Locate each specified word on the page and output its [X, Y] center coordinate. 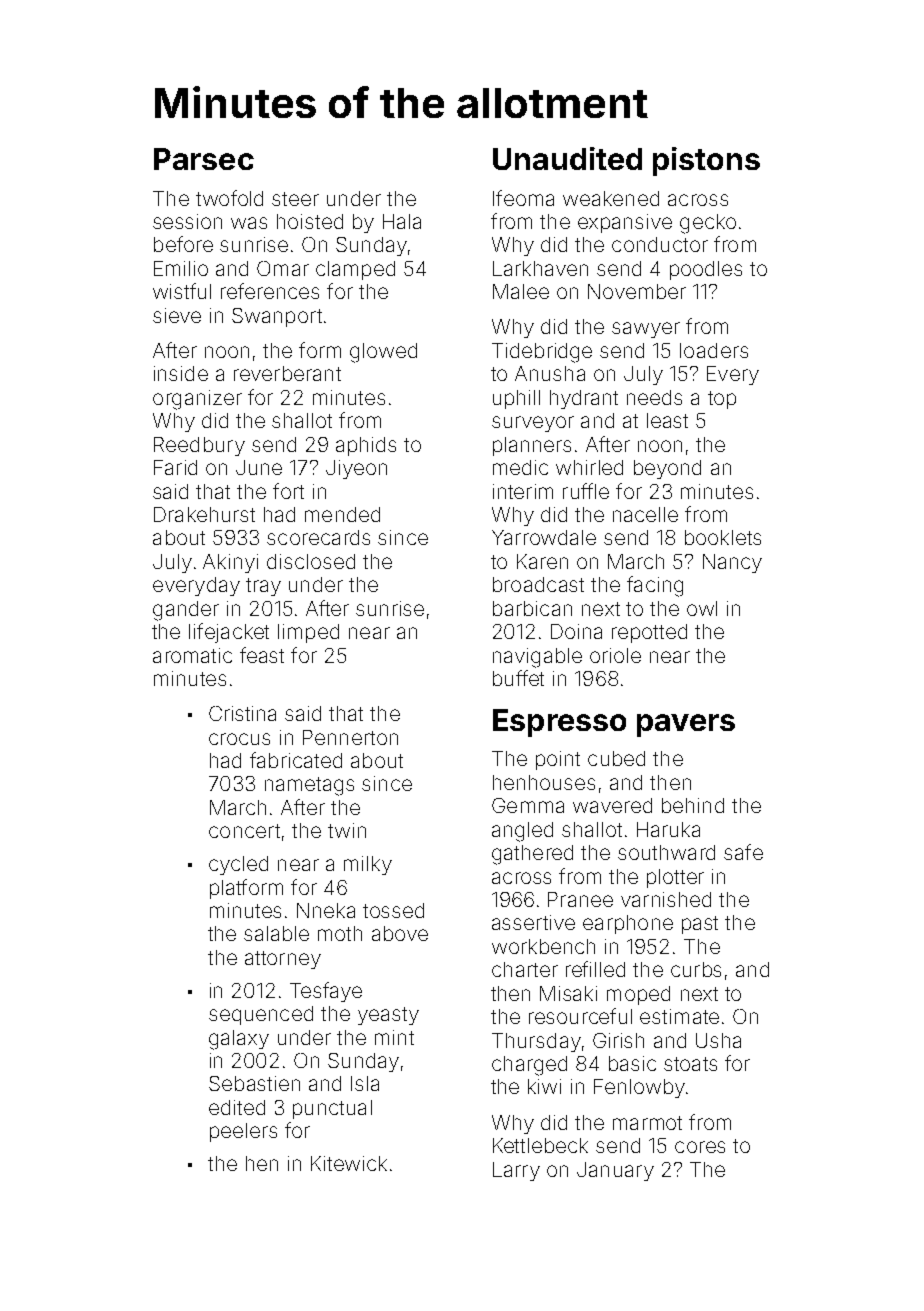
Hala [402, 221]
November [637, 291]
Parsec [204, 159]
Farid [175, 467]
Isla [365, 1083]
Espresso [559, 723]
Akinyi [230, 563]
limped [308, 633]
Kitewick [349, 1163]
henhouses [544, 782]
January [615, 1171]
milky [368, 865]
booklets [723, 537]
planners [532, 446]
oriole [615, 655]
